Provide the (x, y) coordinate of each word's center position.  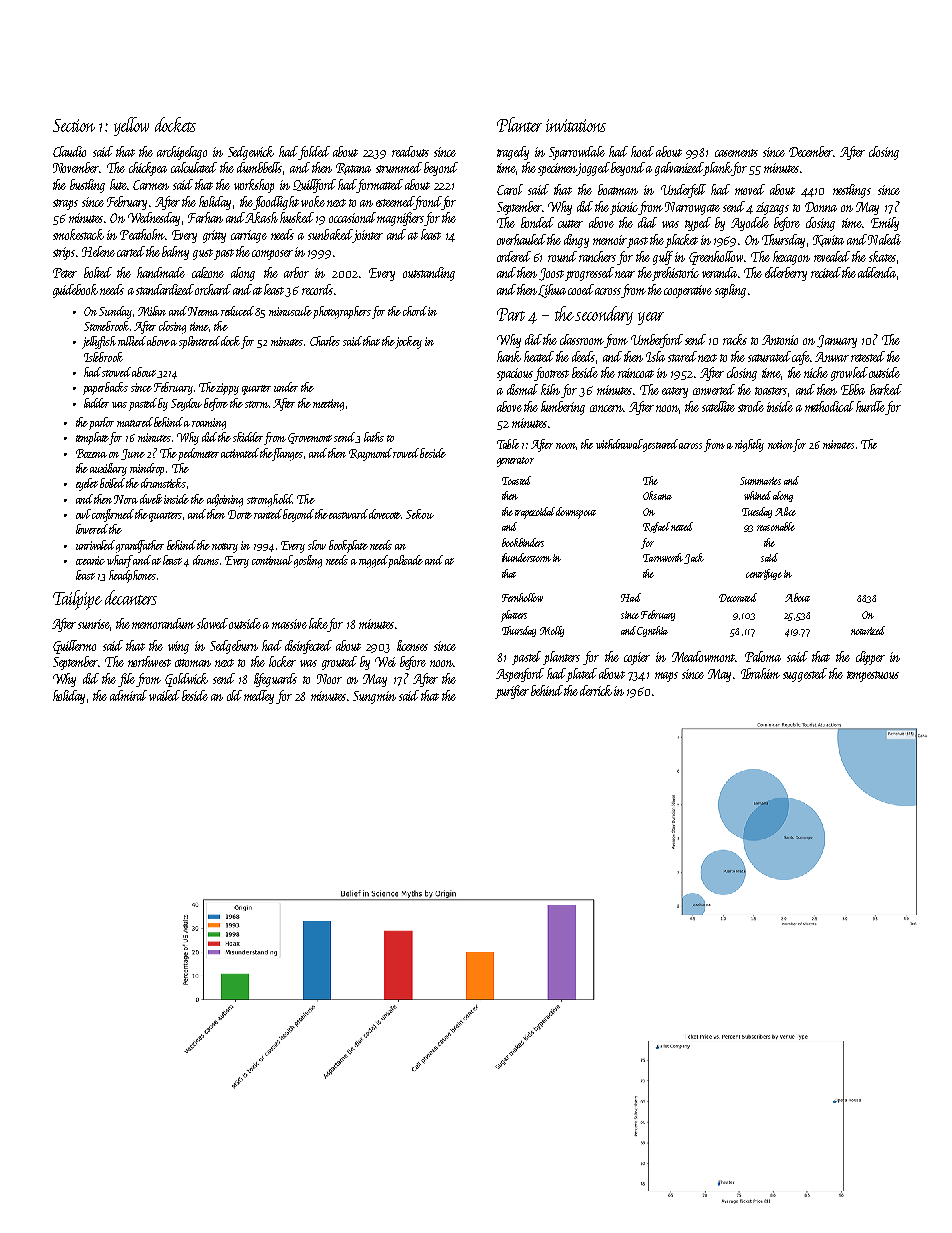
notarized (868, 630)
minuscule (290, 311)
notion (780, 444)
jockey (408, 342)
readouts (410, 151)
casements (736, 153)
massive (289, 624)
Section (74, 125)
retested (868, 356)
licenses (412, 645)
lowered (92, 529)
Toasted (516, 480)
